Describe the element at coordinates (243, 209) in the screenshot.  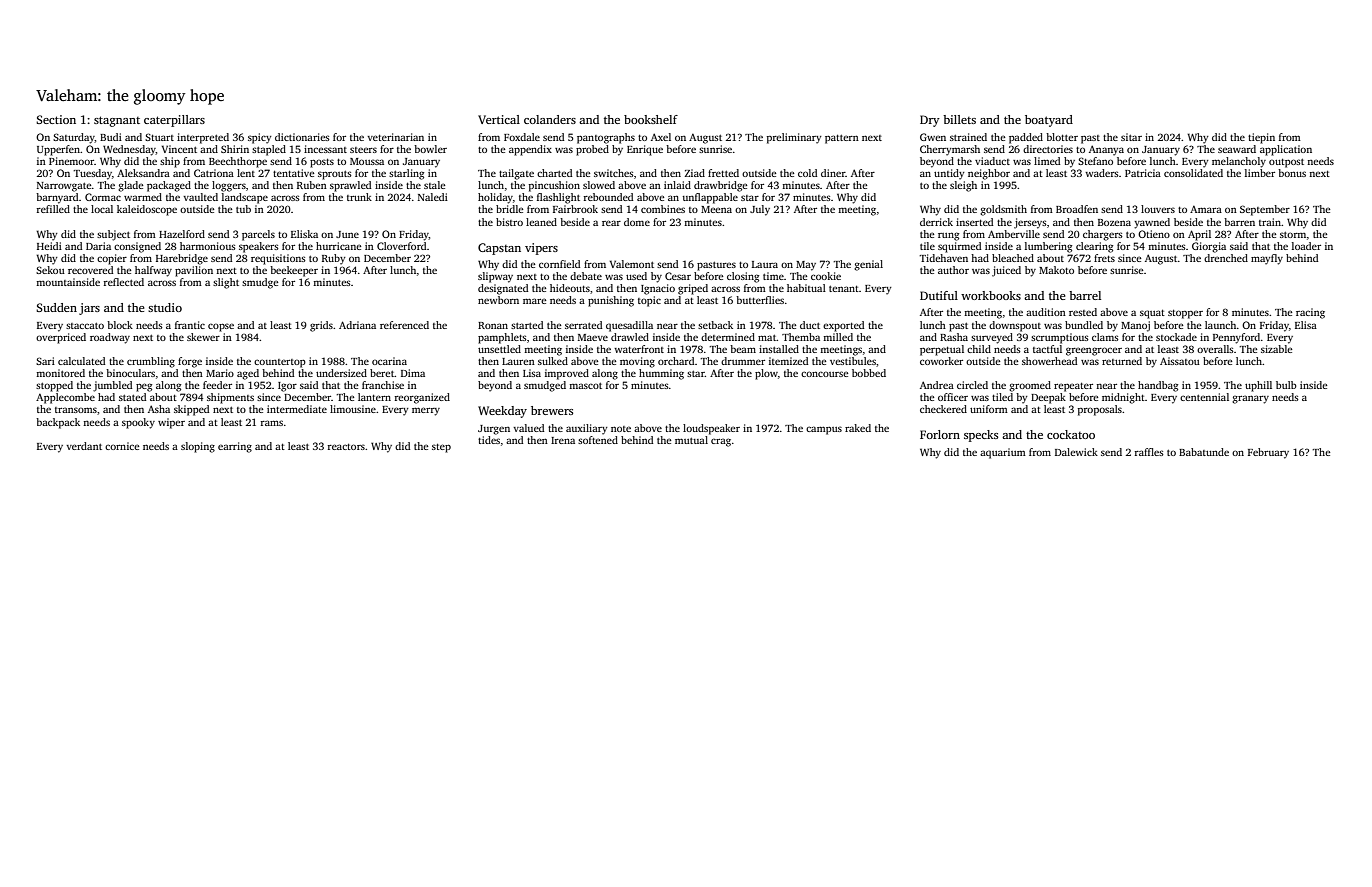
I see `tub` at that location.
